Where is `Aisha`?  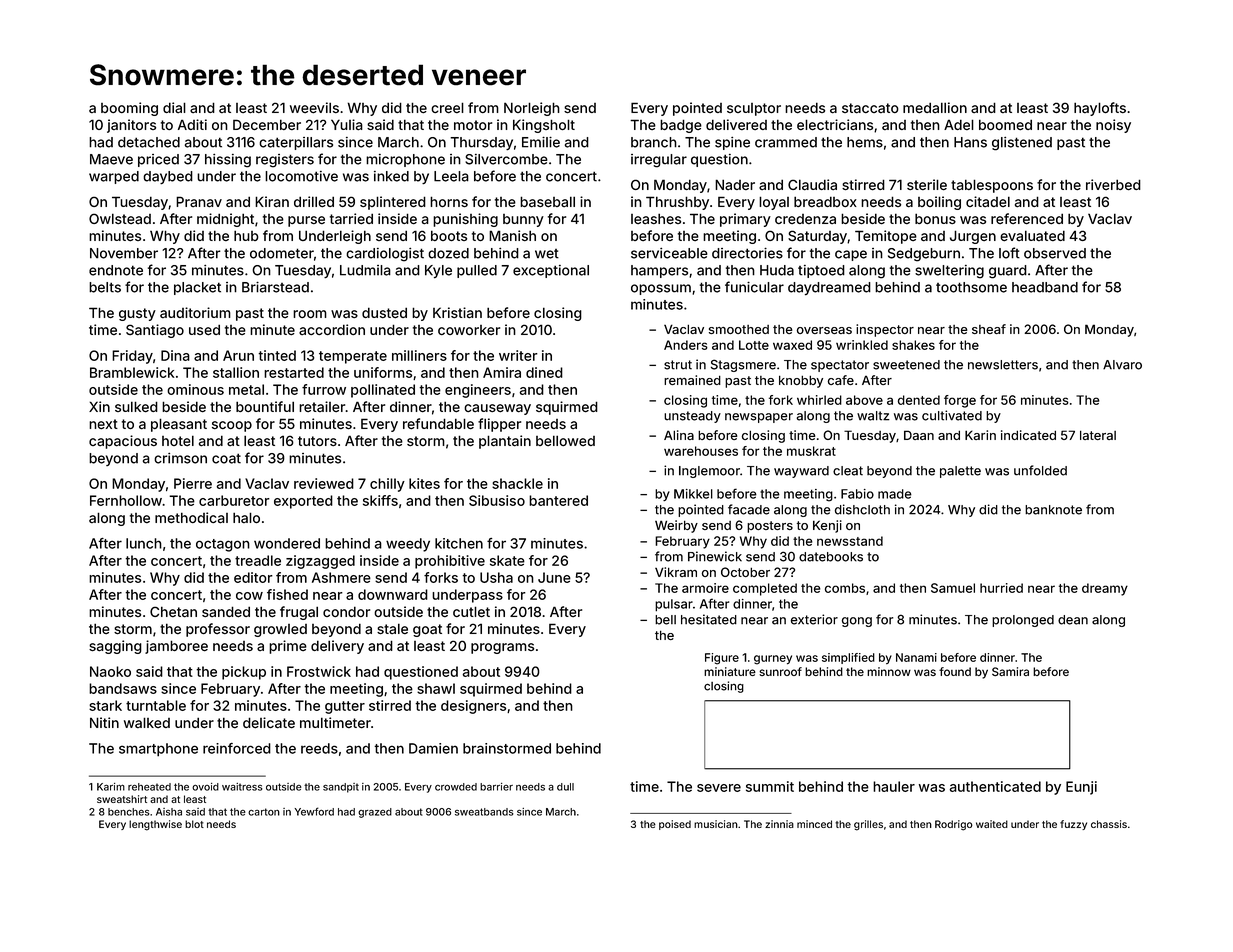 Aisha is located at coordinates (169, 812).
